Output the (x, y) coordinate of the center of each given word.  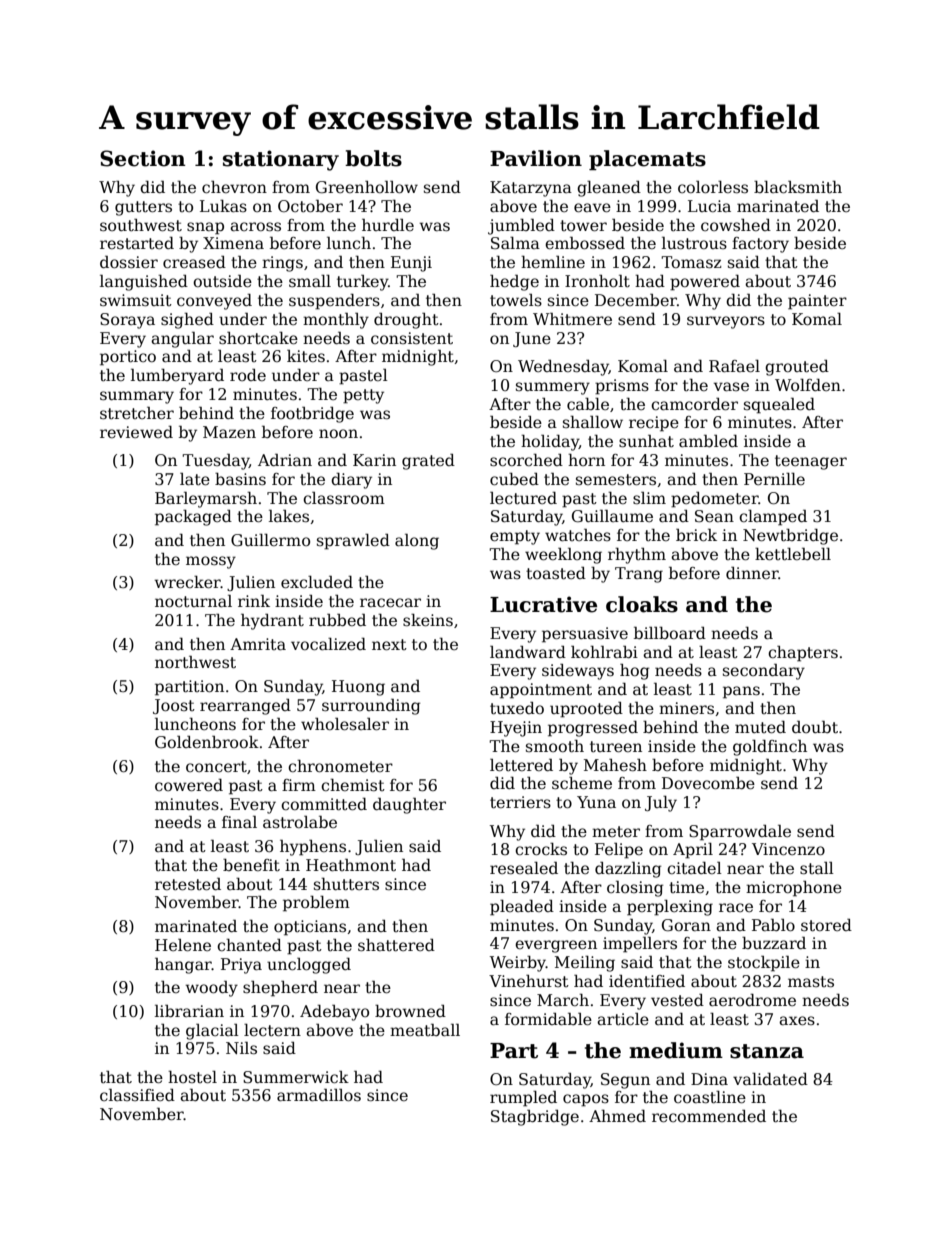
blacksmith (798, 187)
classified (137, 1094)
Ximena (233, 243)
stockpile (764, 963)
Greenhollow (367, 187)
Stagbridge (535, 1117)
